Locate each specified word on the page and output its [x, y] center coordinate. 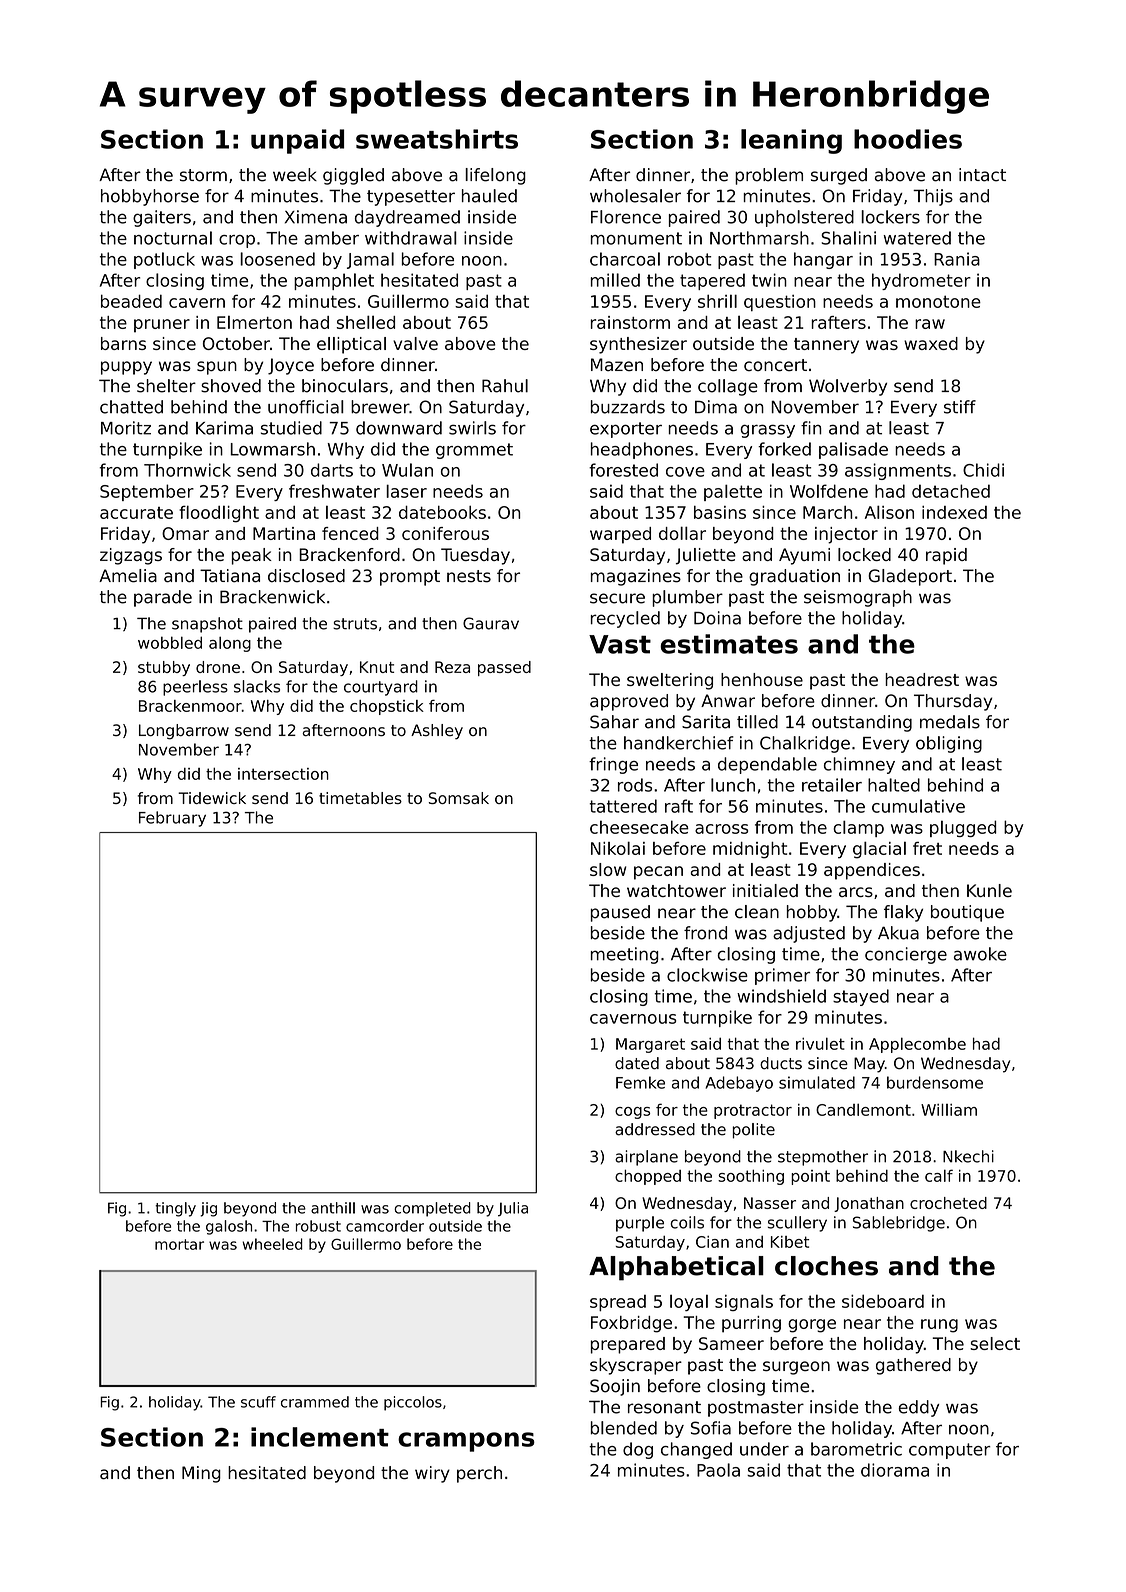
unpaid [297, 141]
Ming [201, 1474]
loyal [689, 1302]
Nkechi [968, 1156]
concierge [906, 955]
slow [608, 869]
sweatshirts [437, 139]
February [172, 819]
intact [982, 175]
